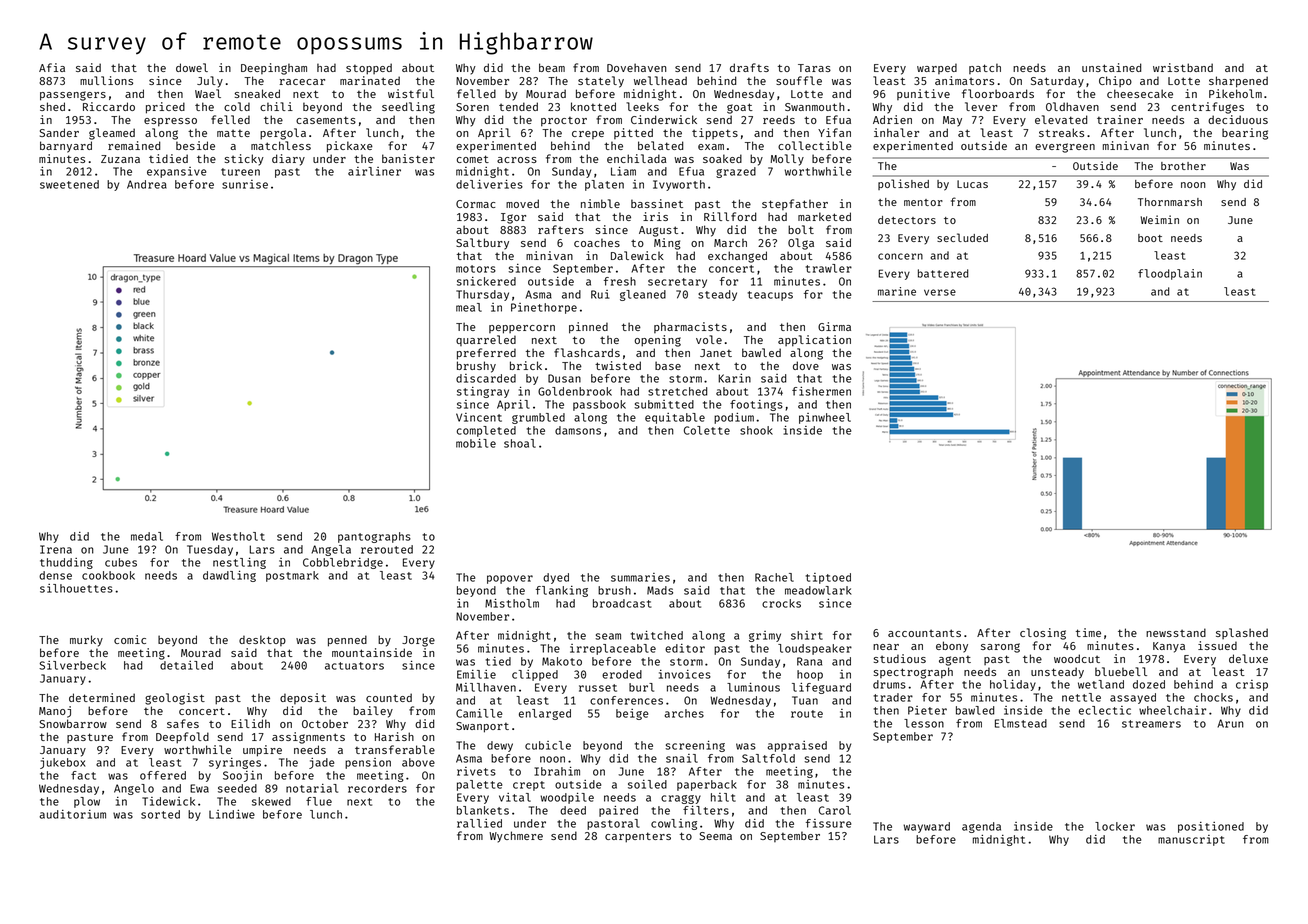 This screenshot has width=1308, height=924. Describe the element at coordinates (192, 67) in the screenshot. I see `dowel` at that location.
